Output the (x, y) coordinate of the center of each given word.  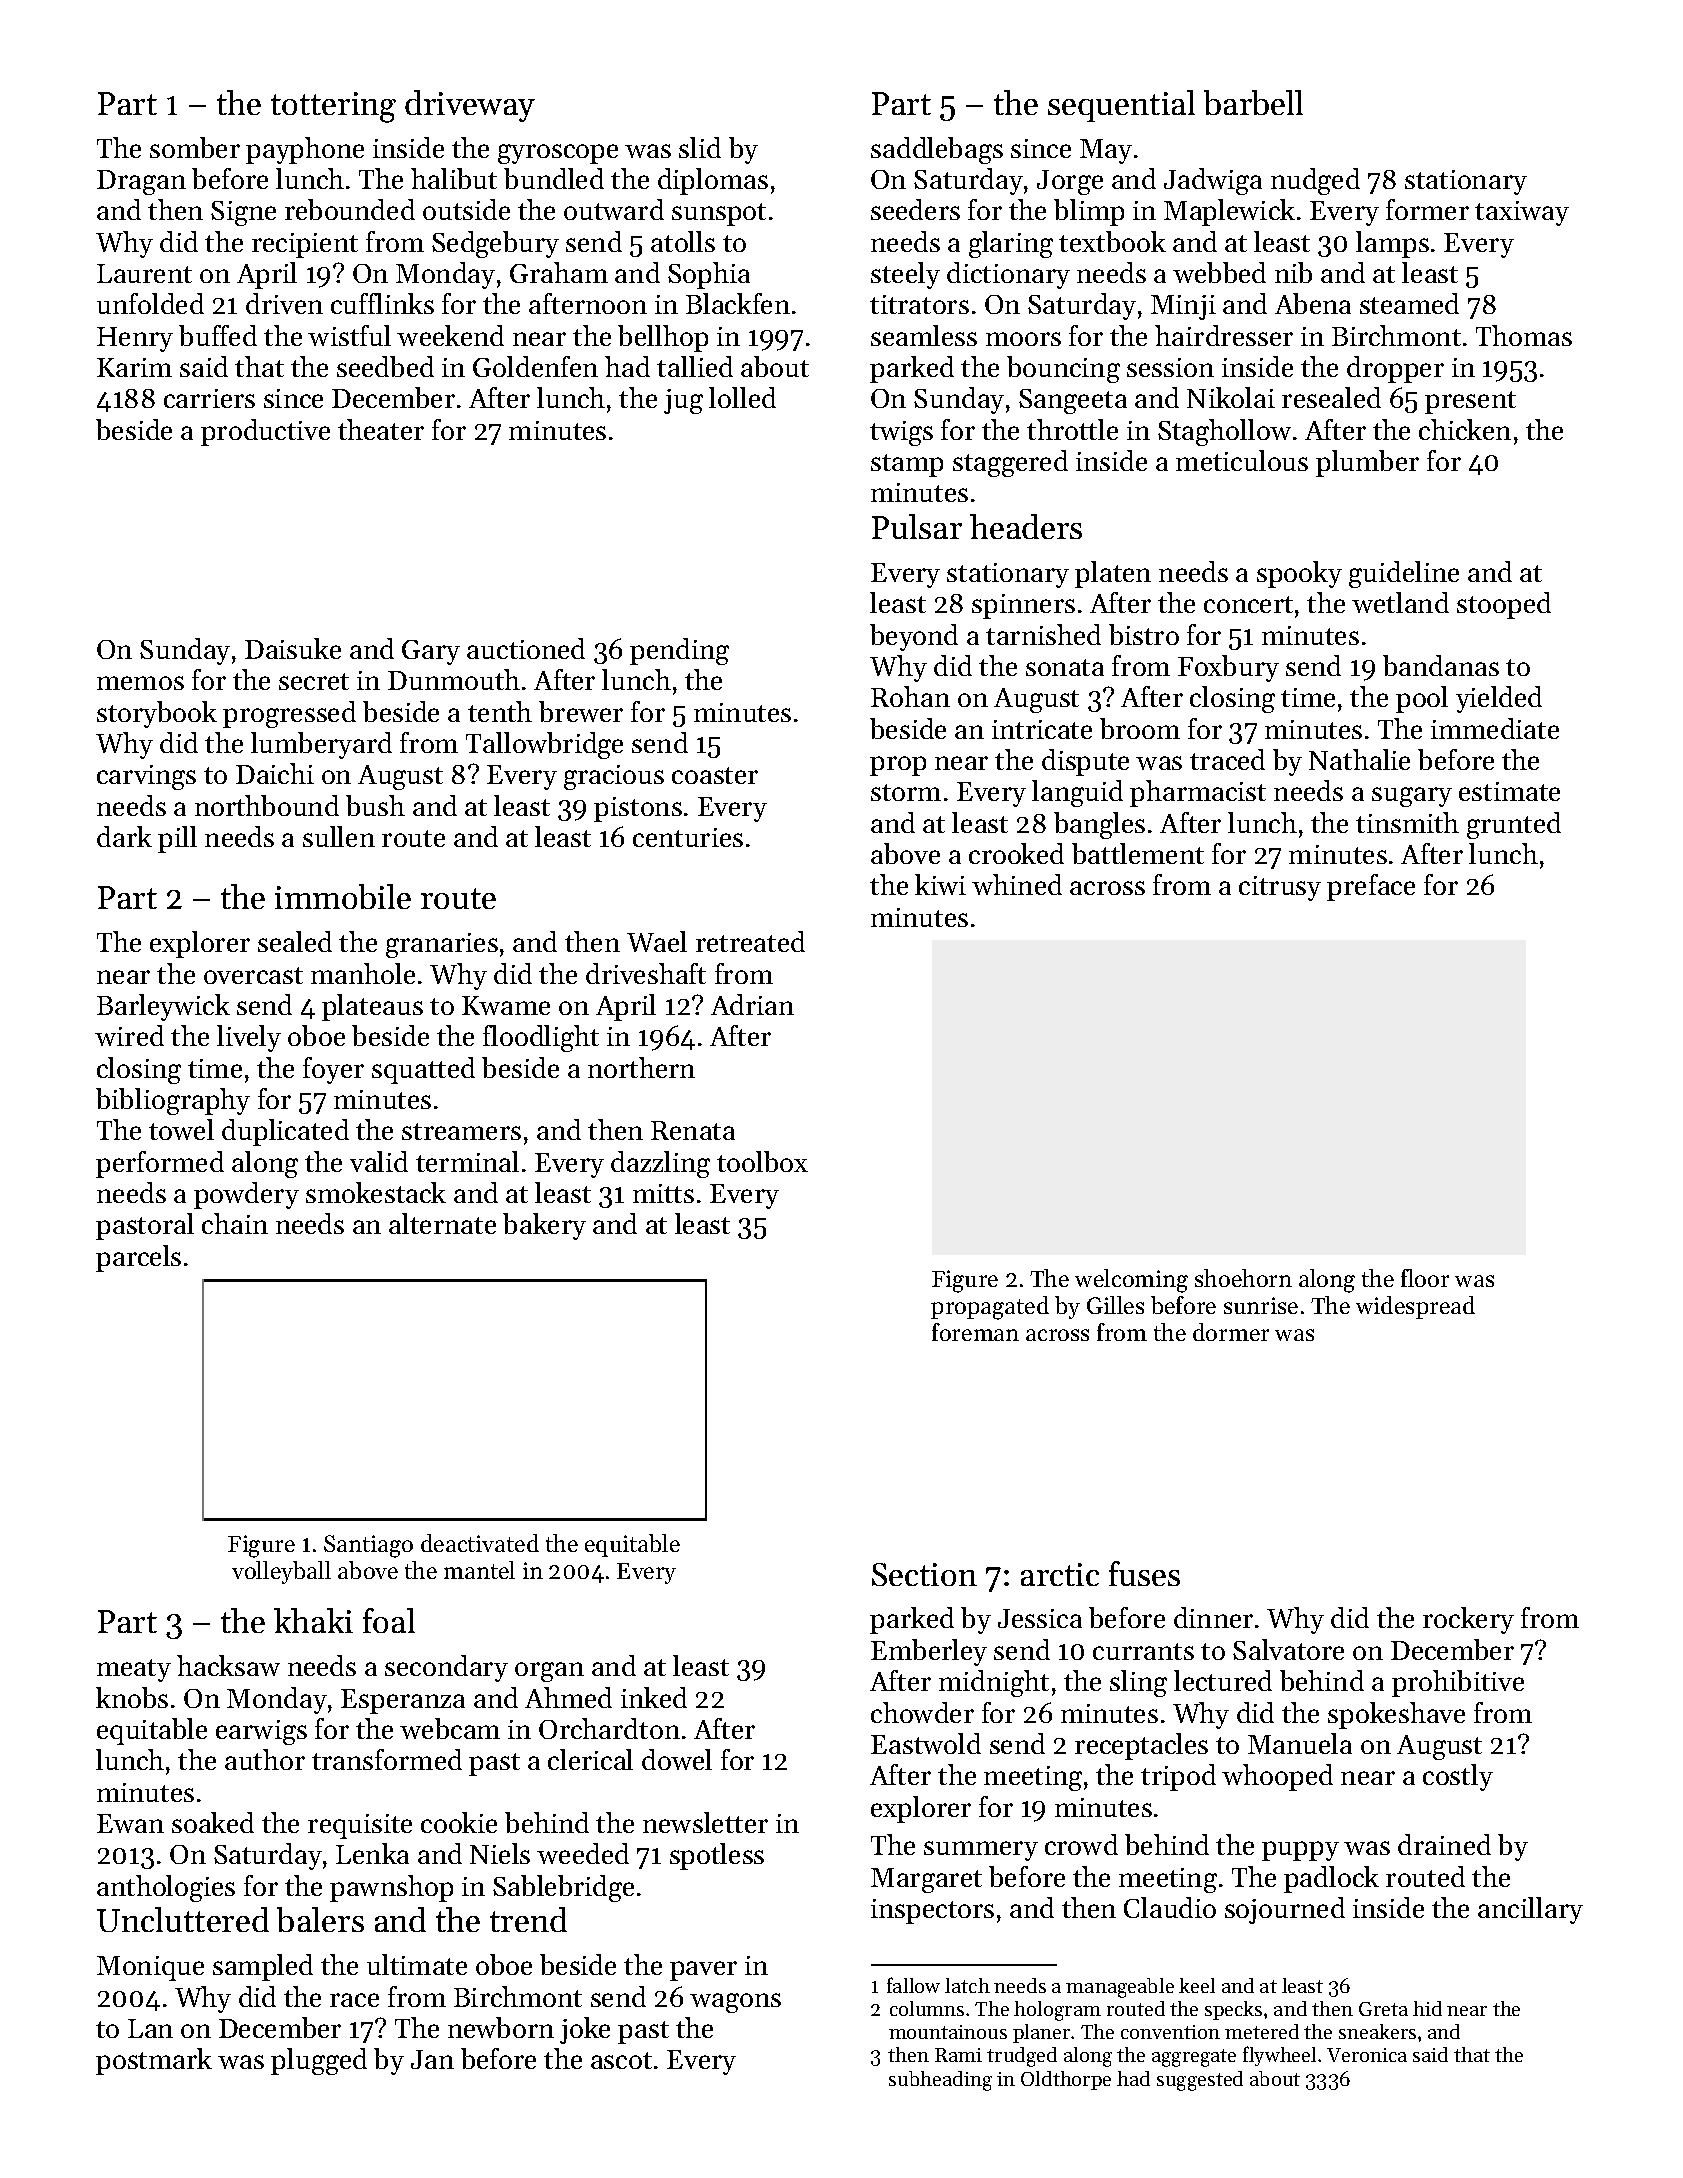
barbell (1253, 102)
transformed (387, 1759)
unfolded (150, 303)
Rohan (910, 696)
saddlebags (937, 150)
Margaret (926, 1880)
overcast (253, 975)
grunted (1514, 825)
